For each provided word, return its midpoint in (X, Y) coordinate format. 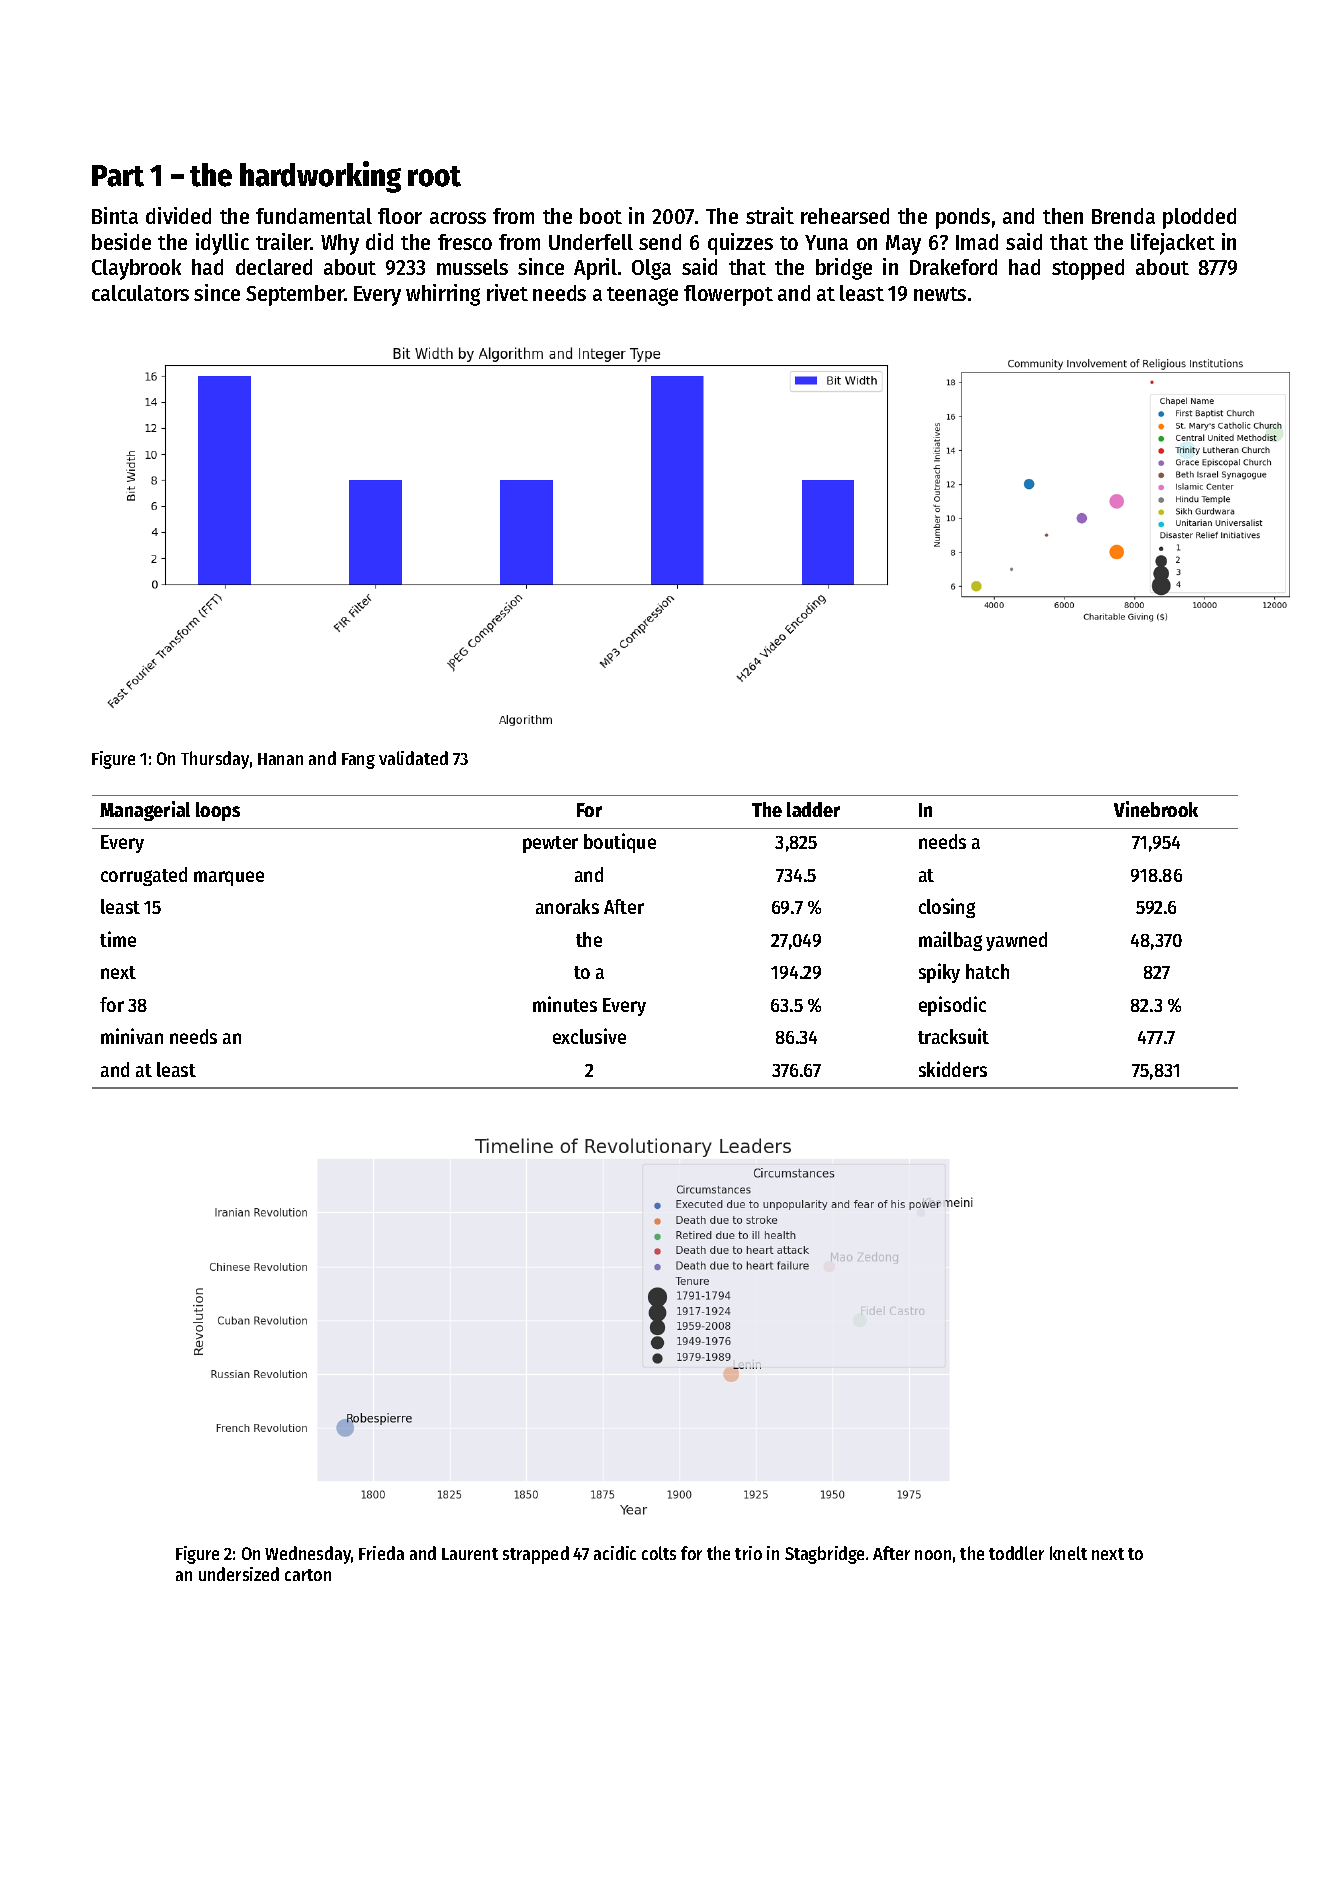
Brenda (1123, 216)
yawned (1016, 941)
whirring (443, 295)
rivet (507, 292)
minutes (565, 1004)
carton (308, 1575)
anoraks (567, 906)
